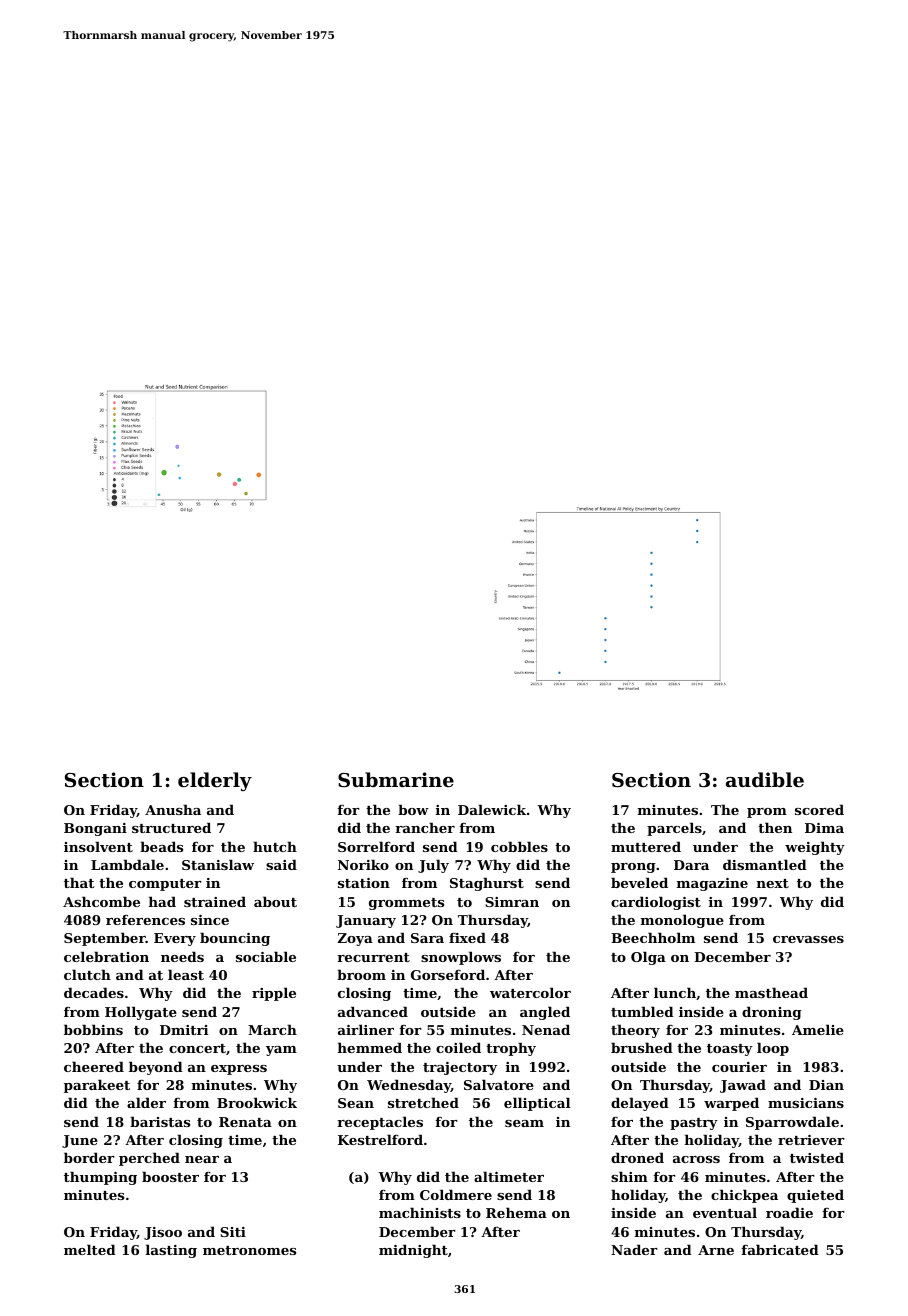  Describe the element at coordinates (95, 829) in the document. I see `Bongani` at that location.
